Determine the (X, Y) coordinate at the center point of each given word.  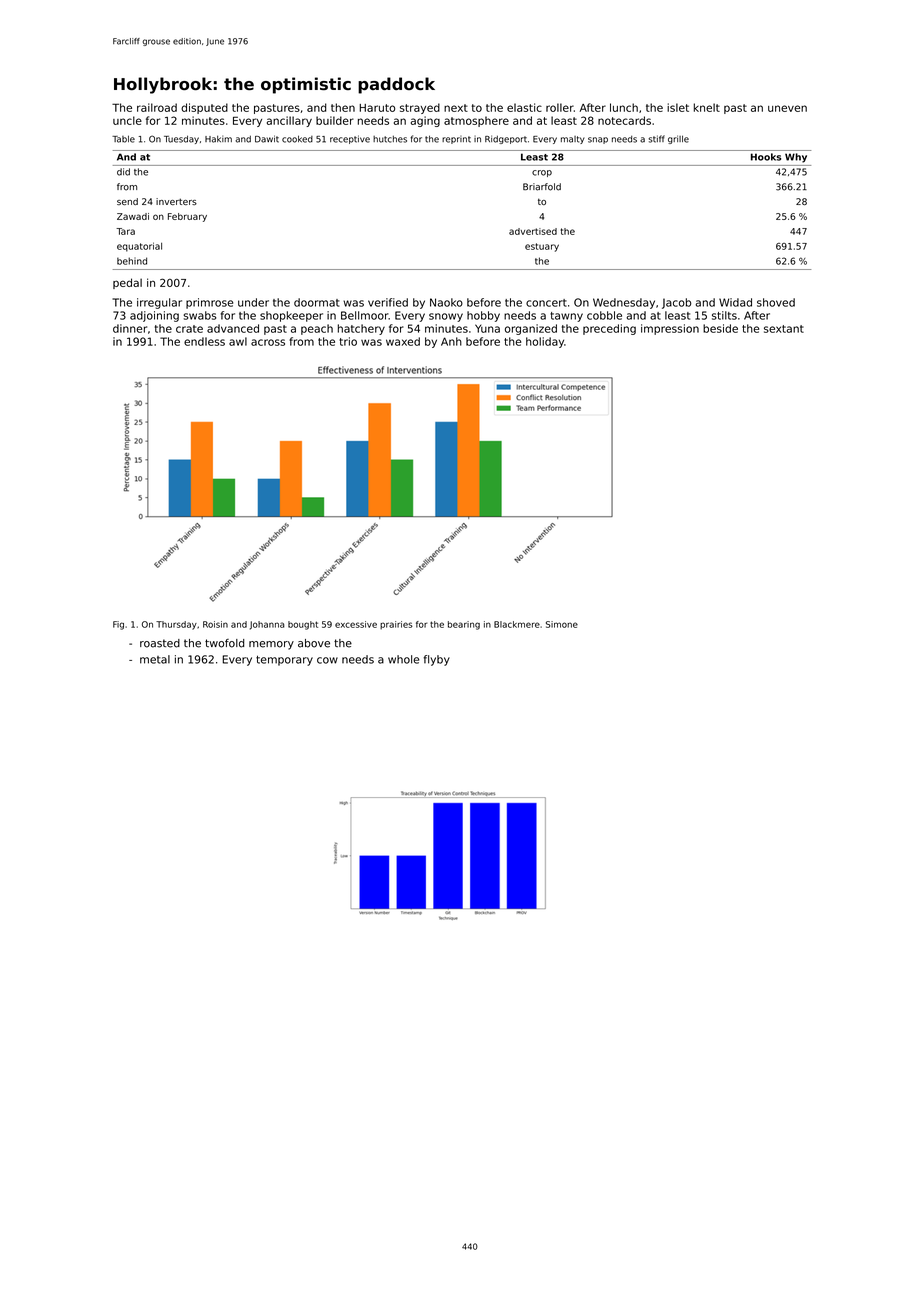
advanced (233, 328)
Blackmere (517, 624)
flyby (437, 660)
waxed (403, 341)
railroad (157, 107)
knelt (707, 107)
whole (403, 659)
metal (155, 659)
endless (204, 341)
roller (560, 107)
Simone (562, 624)
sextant (784, 329)
